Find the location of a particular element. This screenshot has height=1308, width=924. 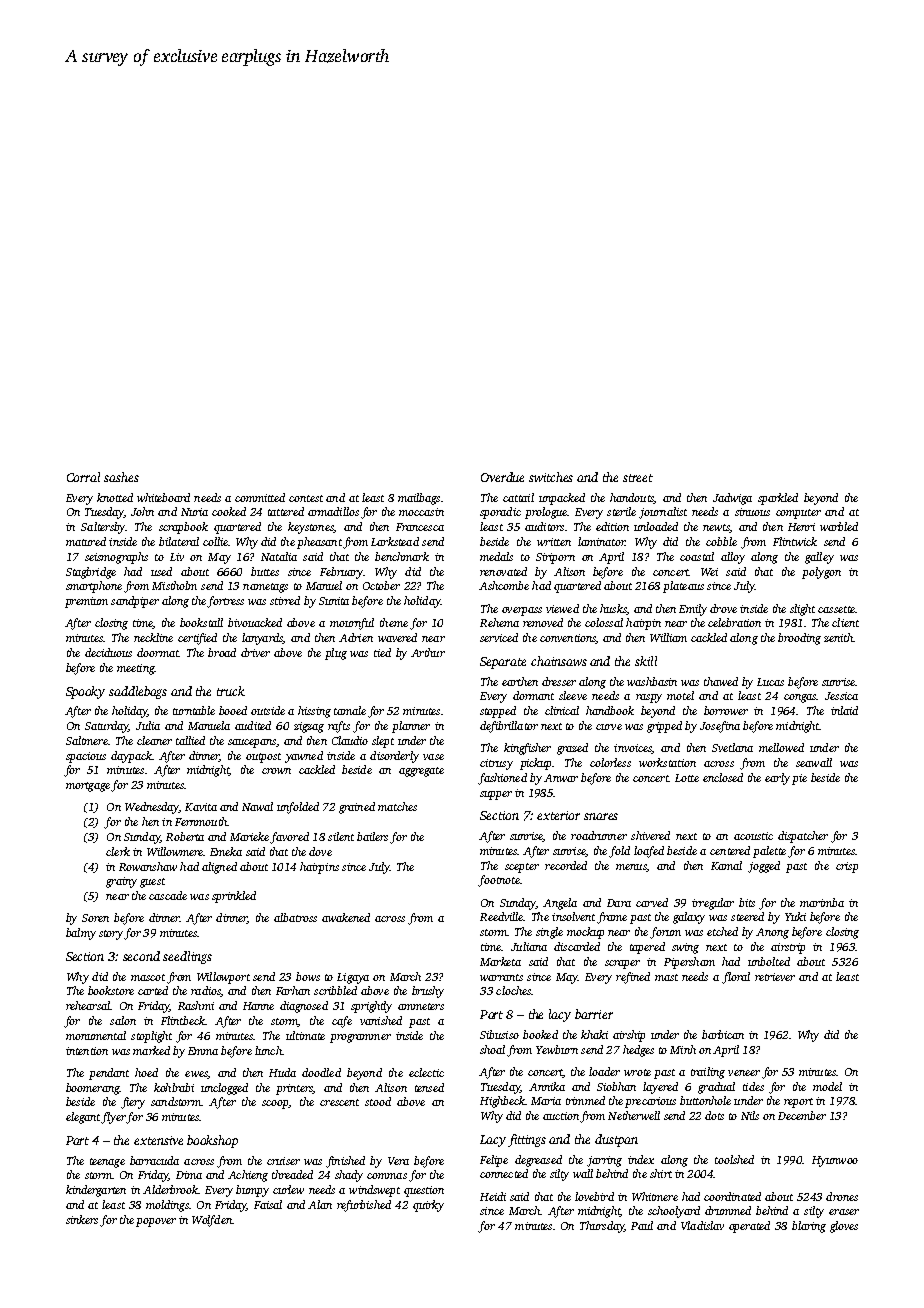

teenage is located at coordinates (107, 1163).
